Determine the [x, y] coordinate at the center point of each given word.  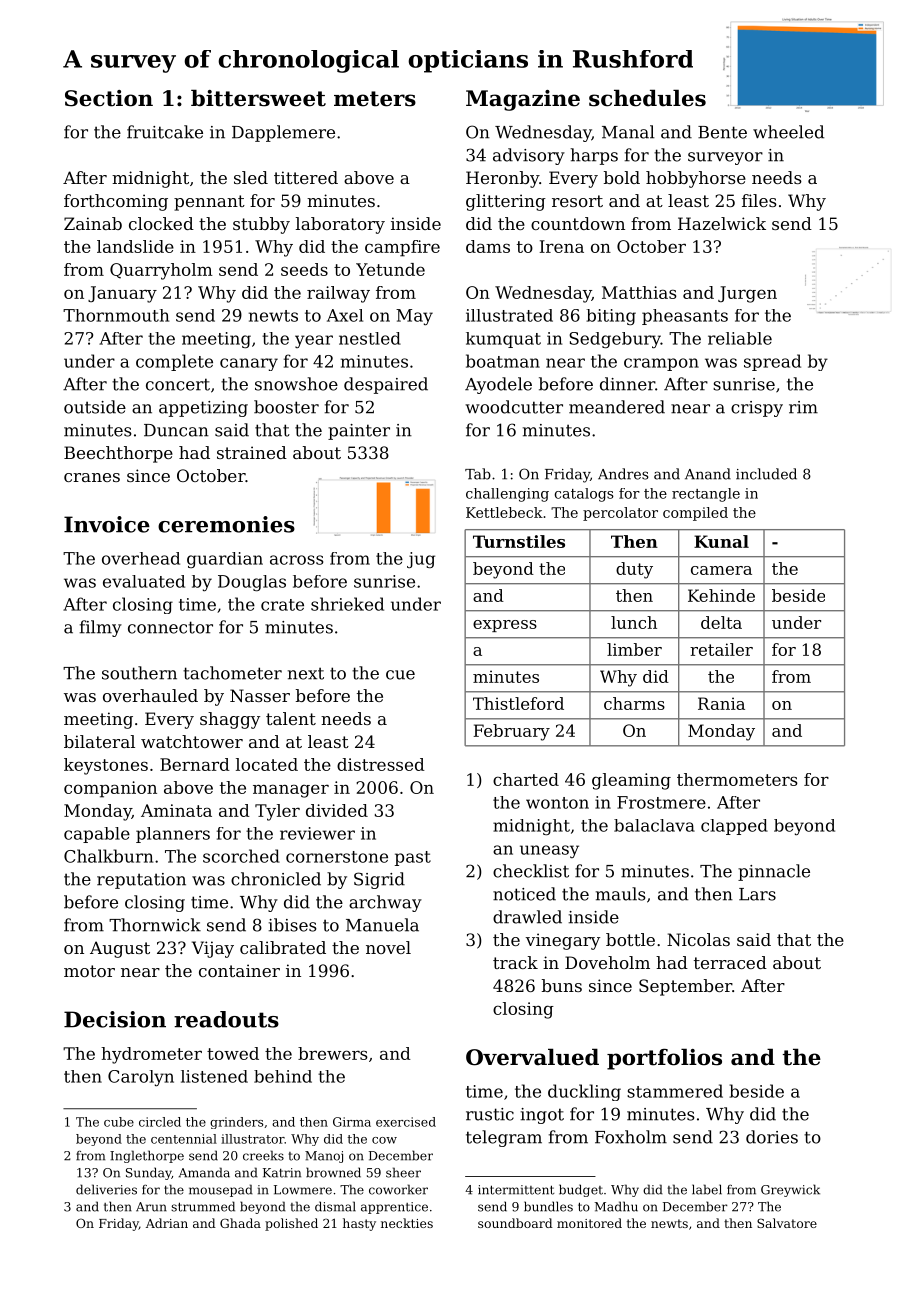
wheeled [788, 132]
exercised [406, 1122]
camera [721, 570]
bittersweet [258, 98]
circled [160, 1122]
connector [170, 627]
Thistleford [518, 703]
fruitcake [165, 132]
